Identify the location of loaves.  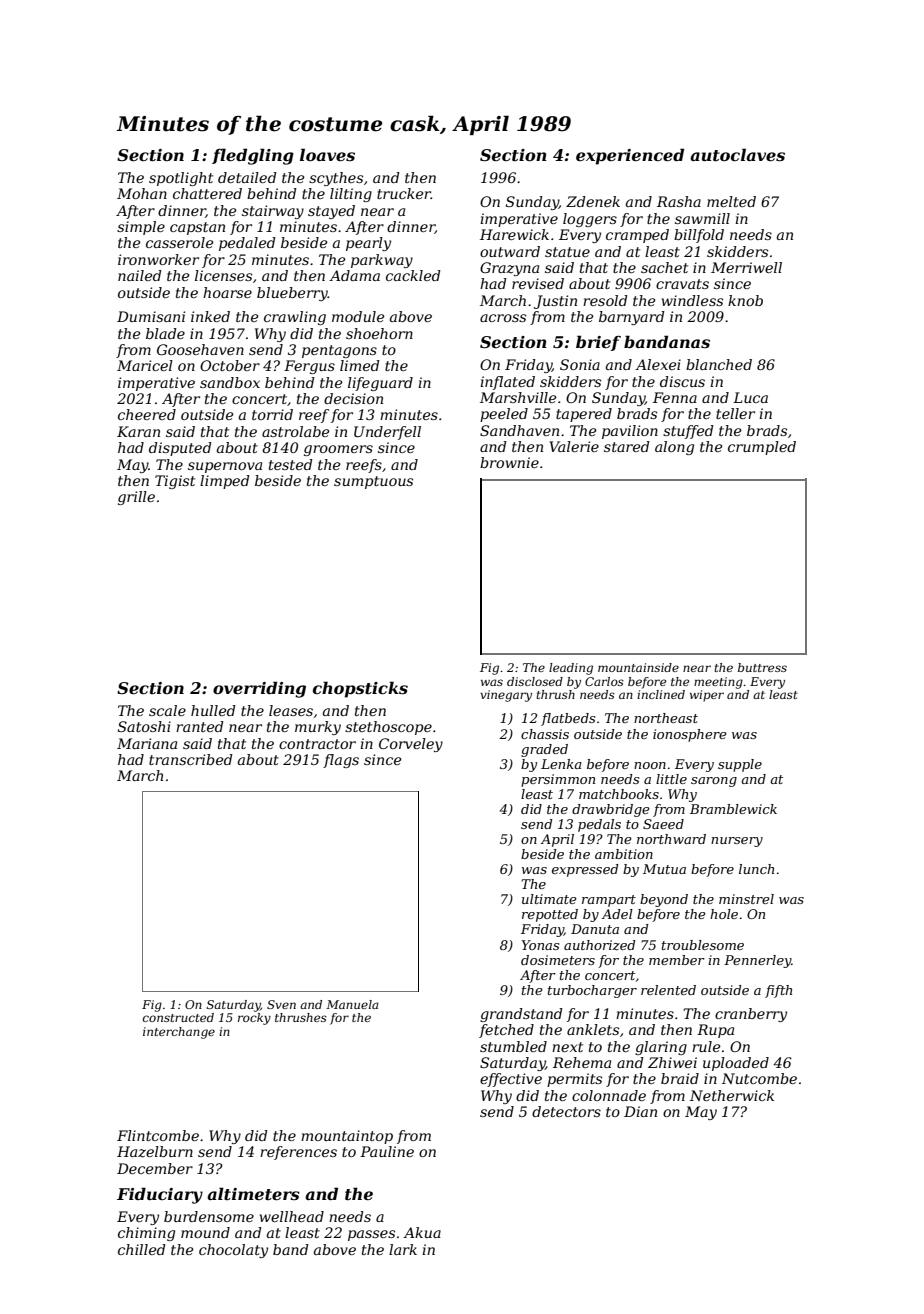
(327, 154).
